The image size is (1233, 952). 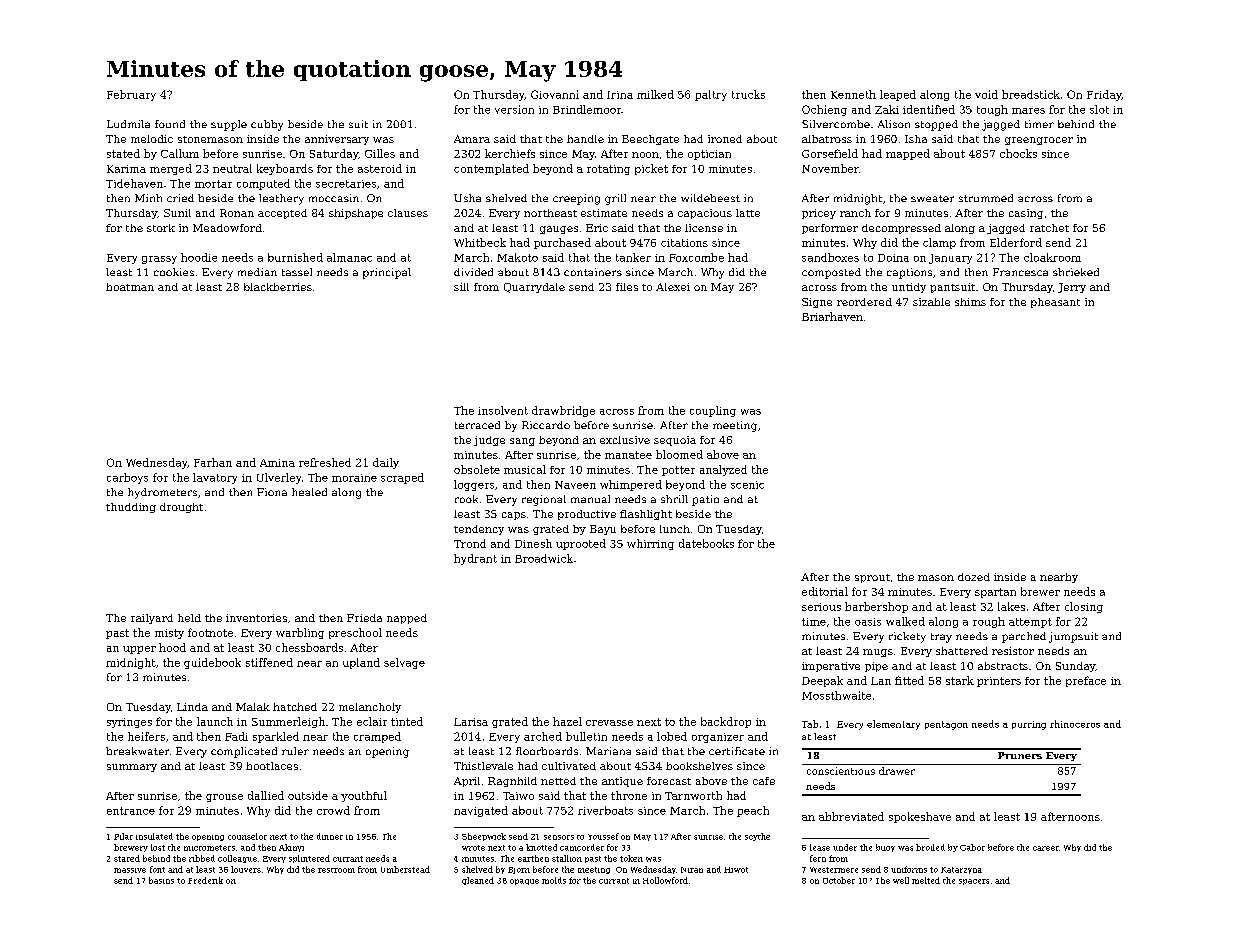 I want to click on sizable, so click(x=931, y=302).
